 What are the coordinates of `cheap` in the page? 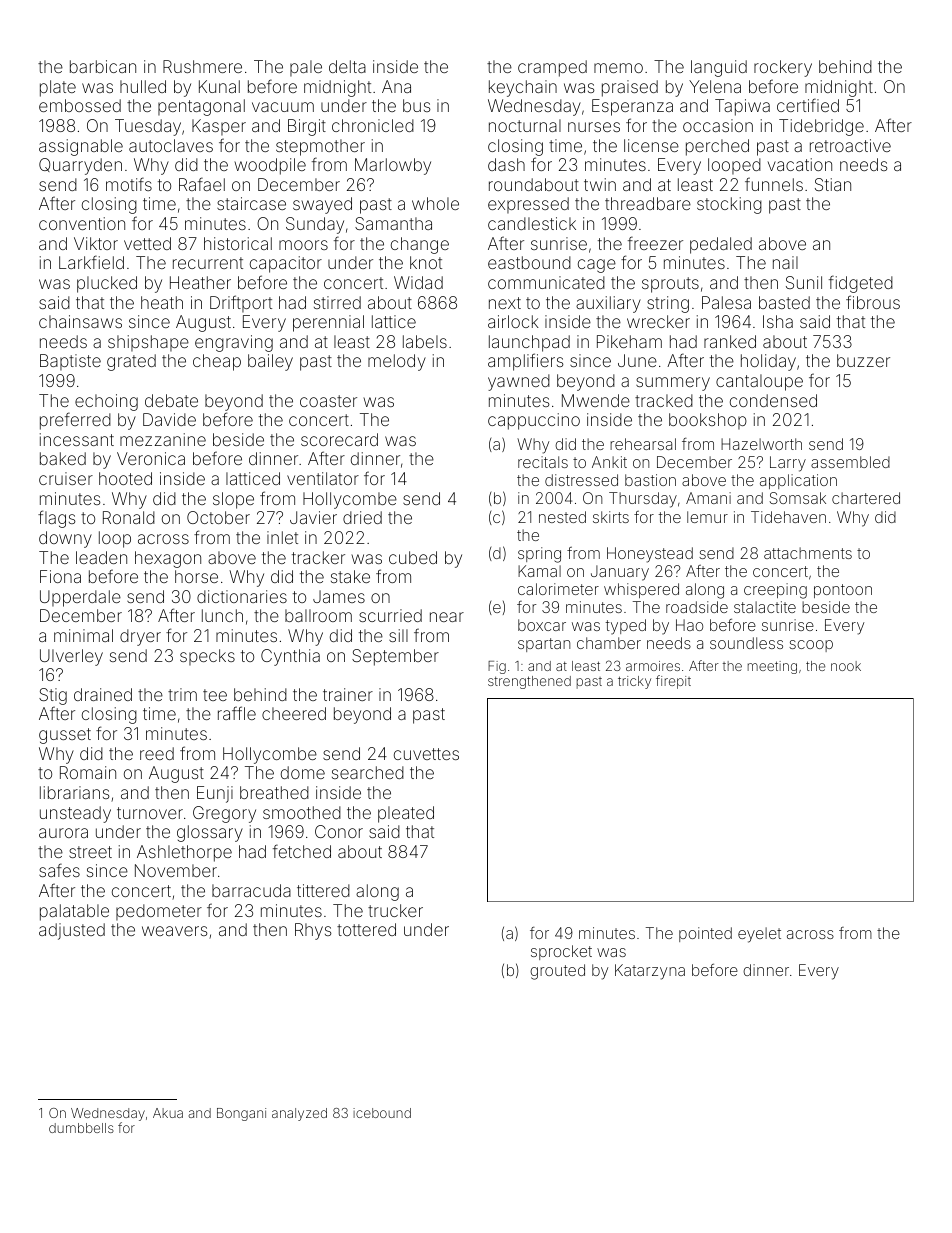 It's located at (217, 362).
